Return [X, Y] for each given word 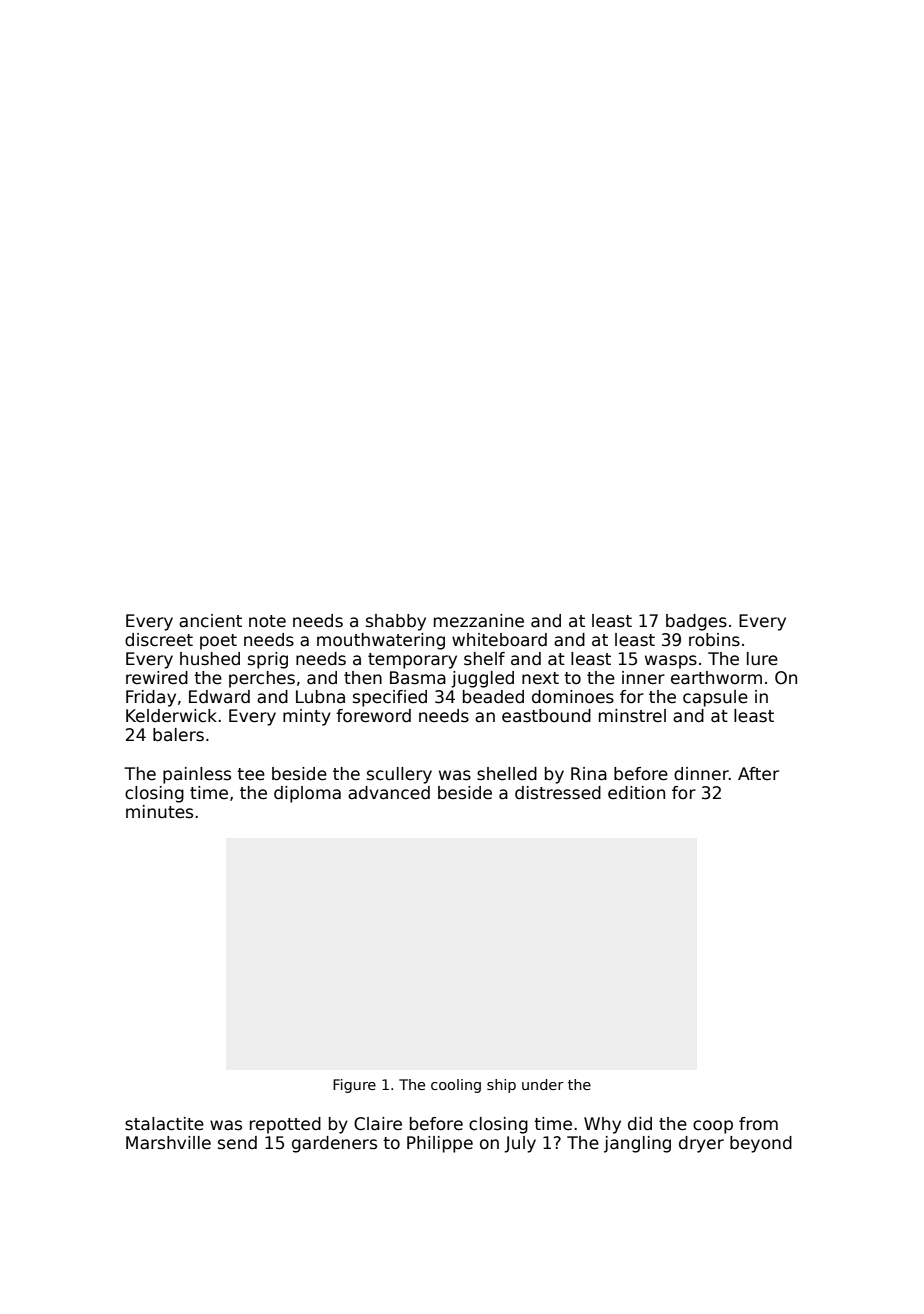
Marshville [168, 1143]
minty [307, 717]
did [640, 1124]
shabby [396, 622]
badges [696, 622]
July [520, 1144]
